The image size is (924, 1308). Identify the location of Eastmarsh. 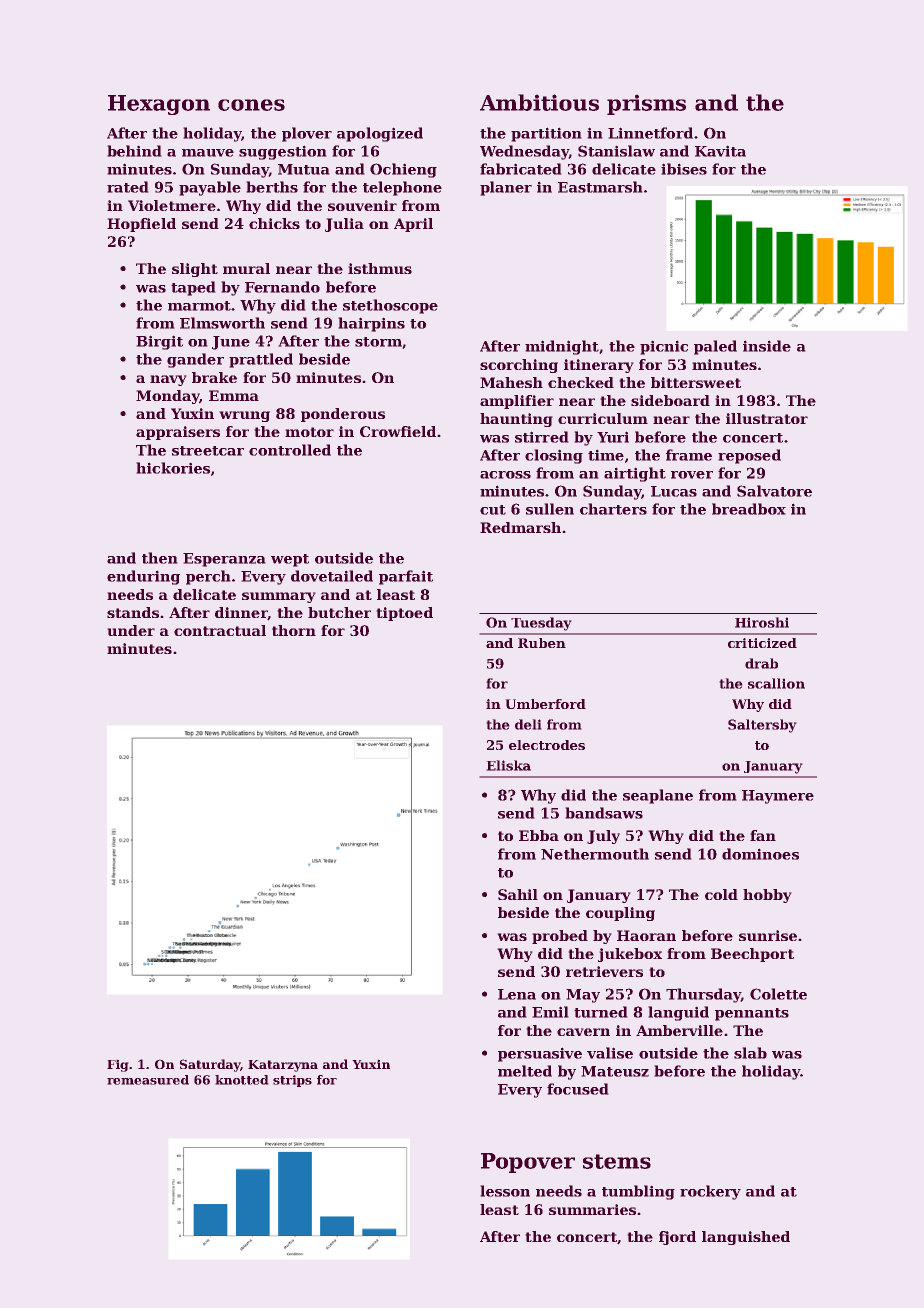
(600, 187).
